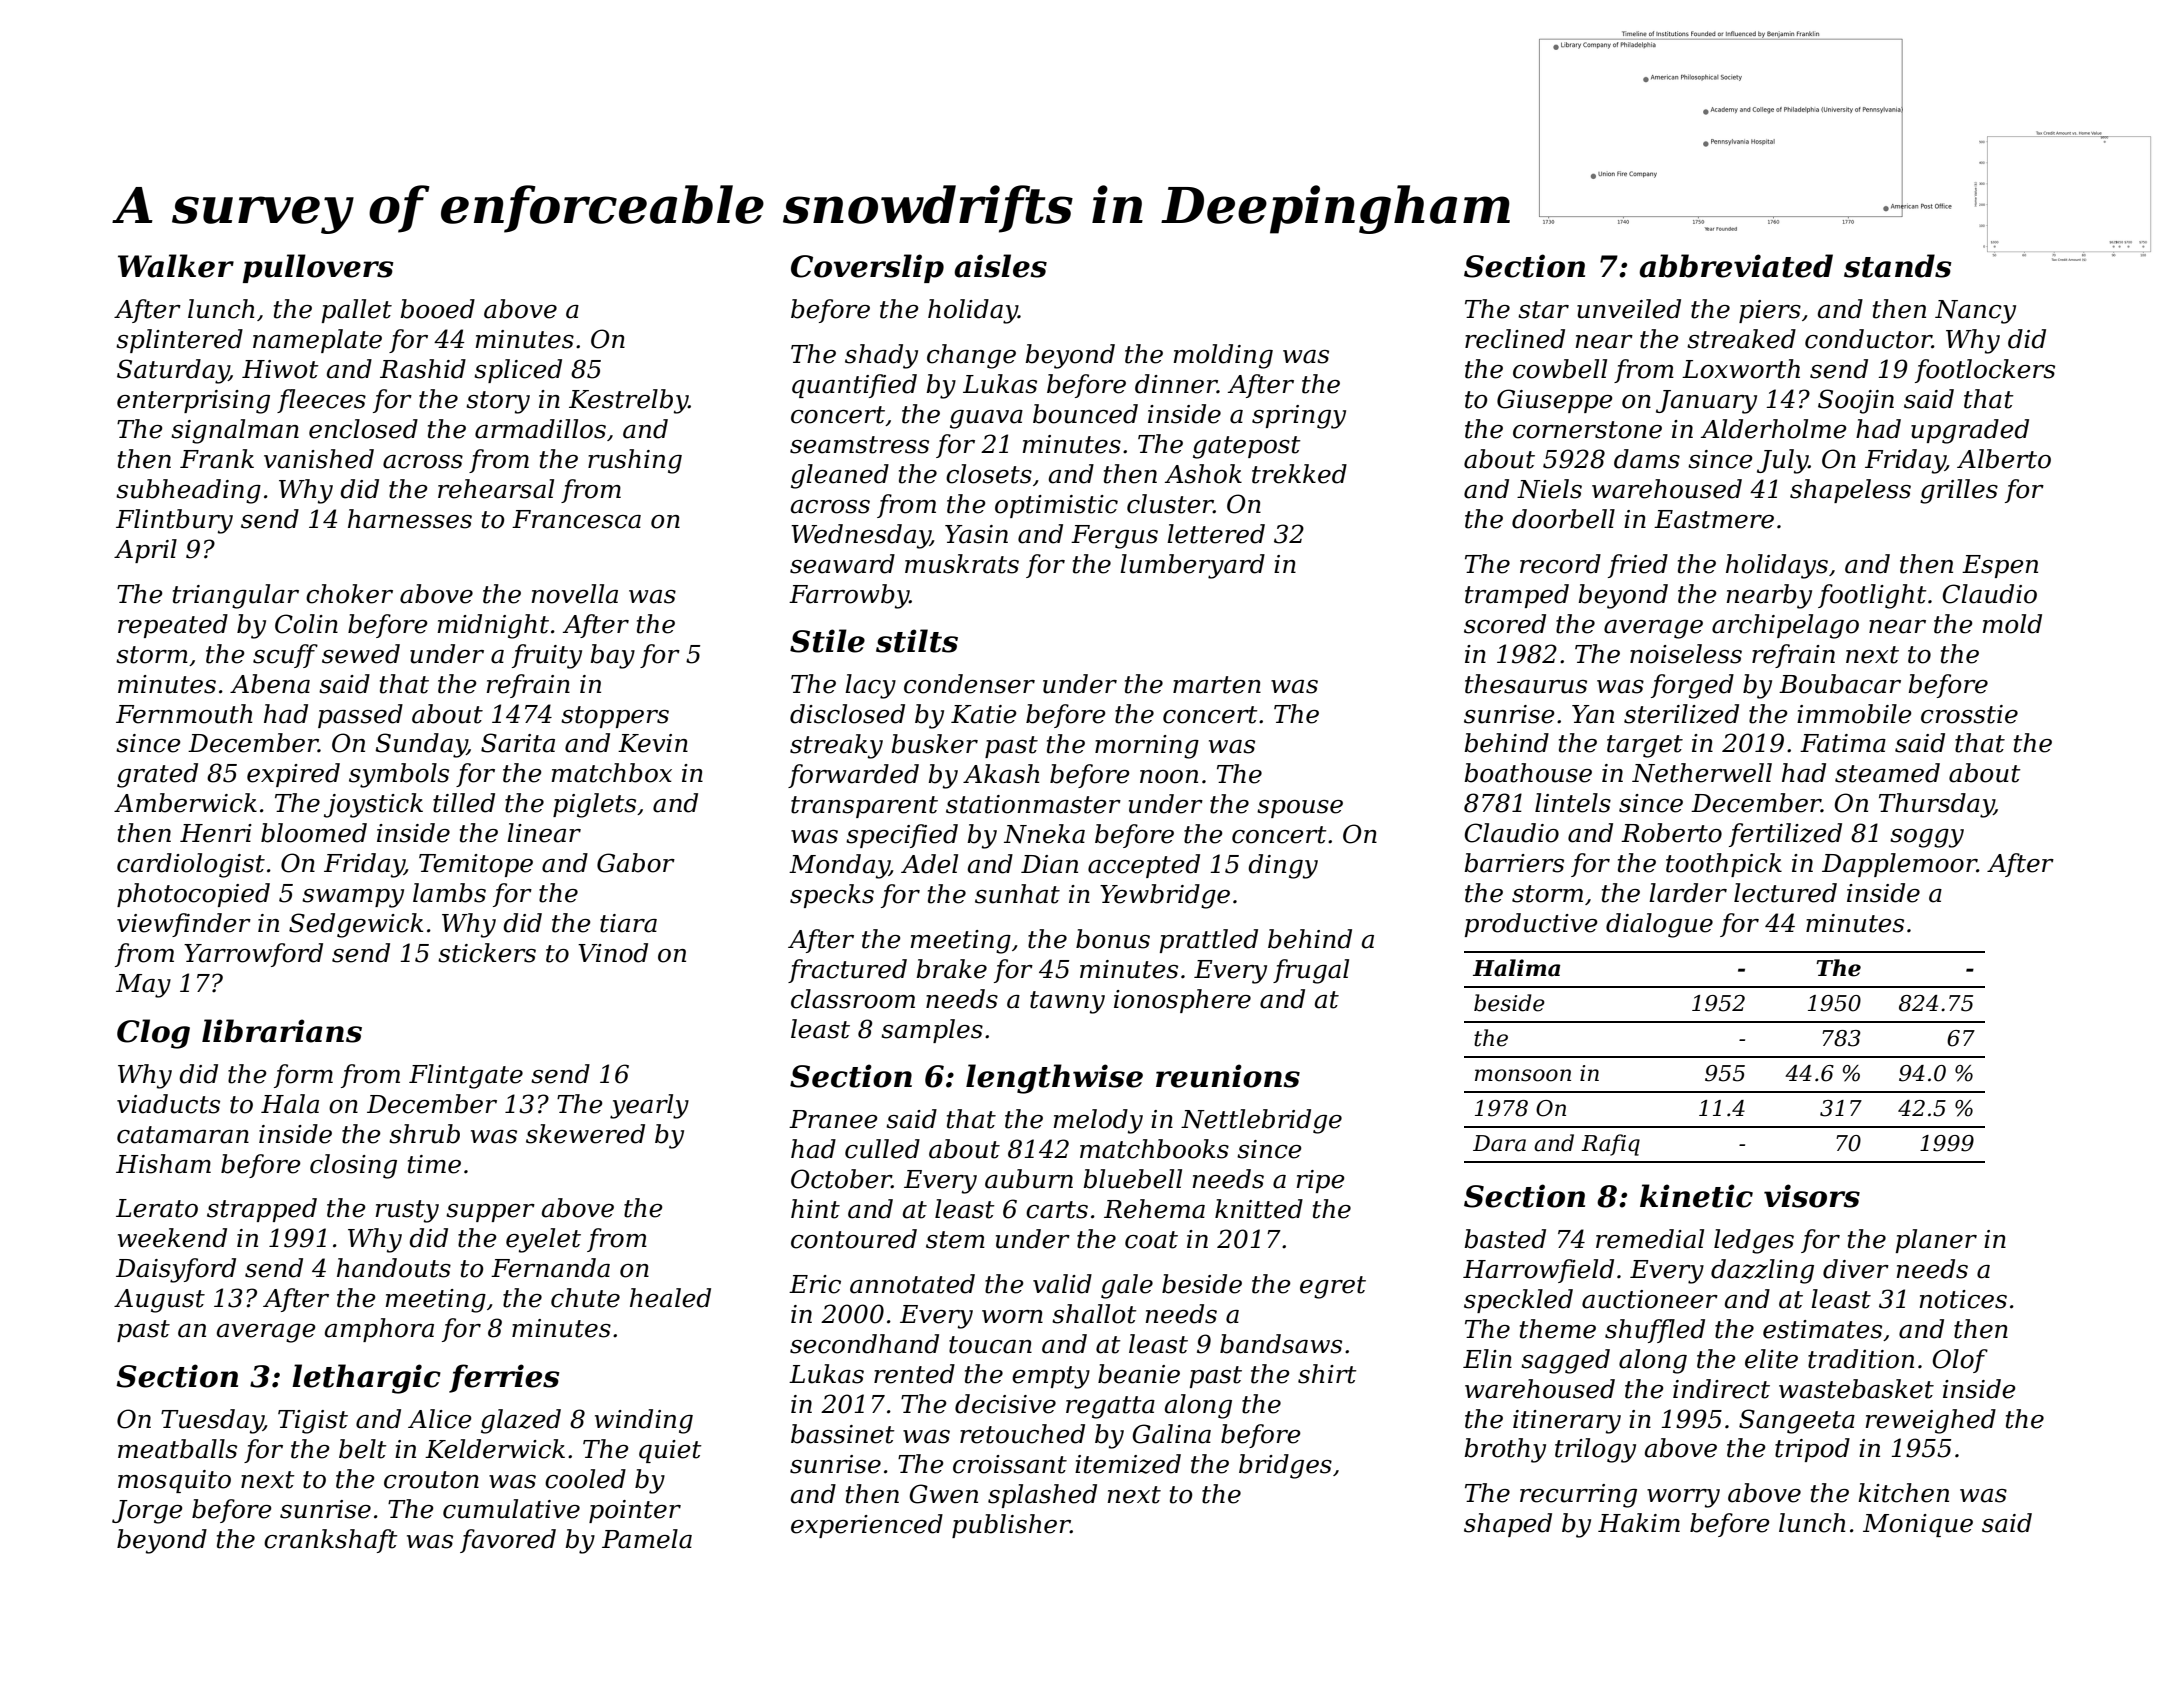 This screenshot has width=2178, height=1683. Describe the element at coordinates (1969, 714) in the screenshot. I see `crosstie` at that location.
